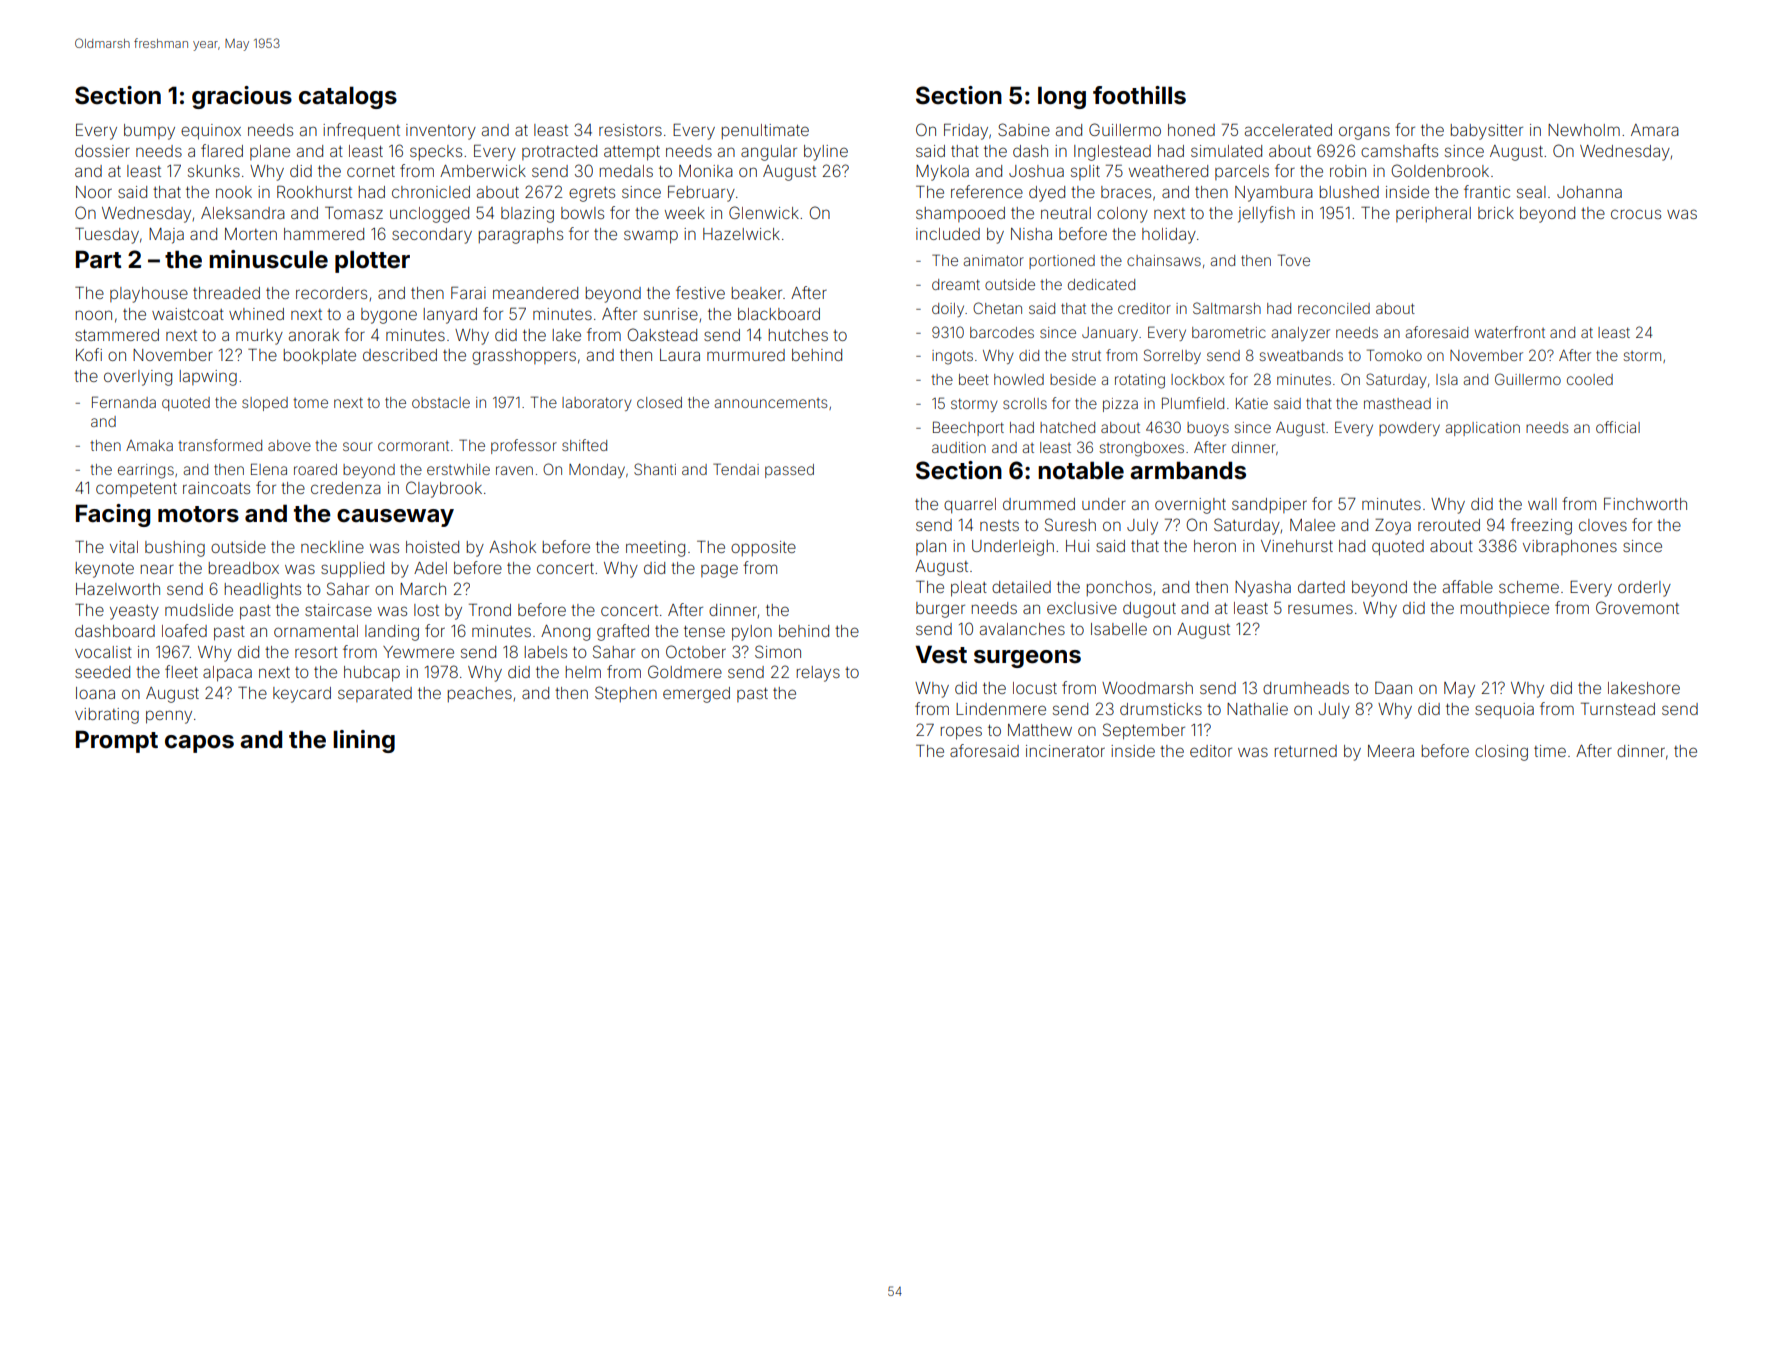  I want to click on wall, so click(1542, 504).
